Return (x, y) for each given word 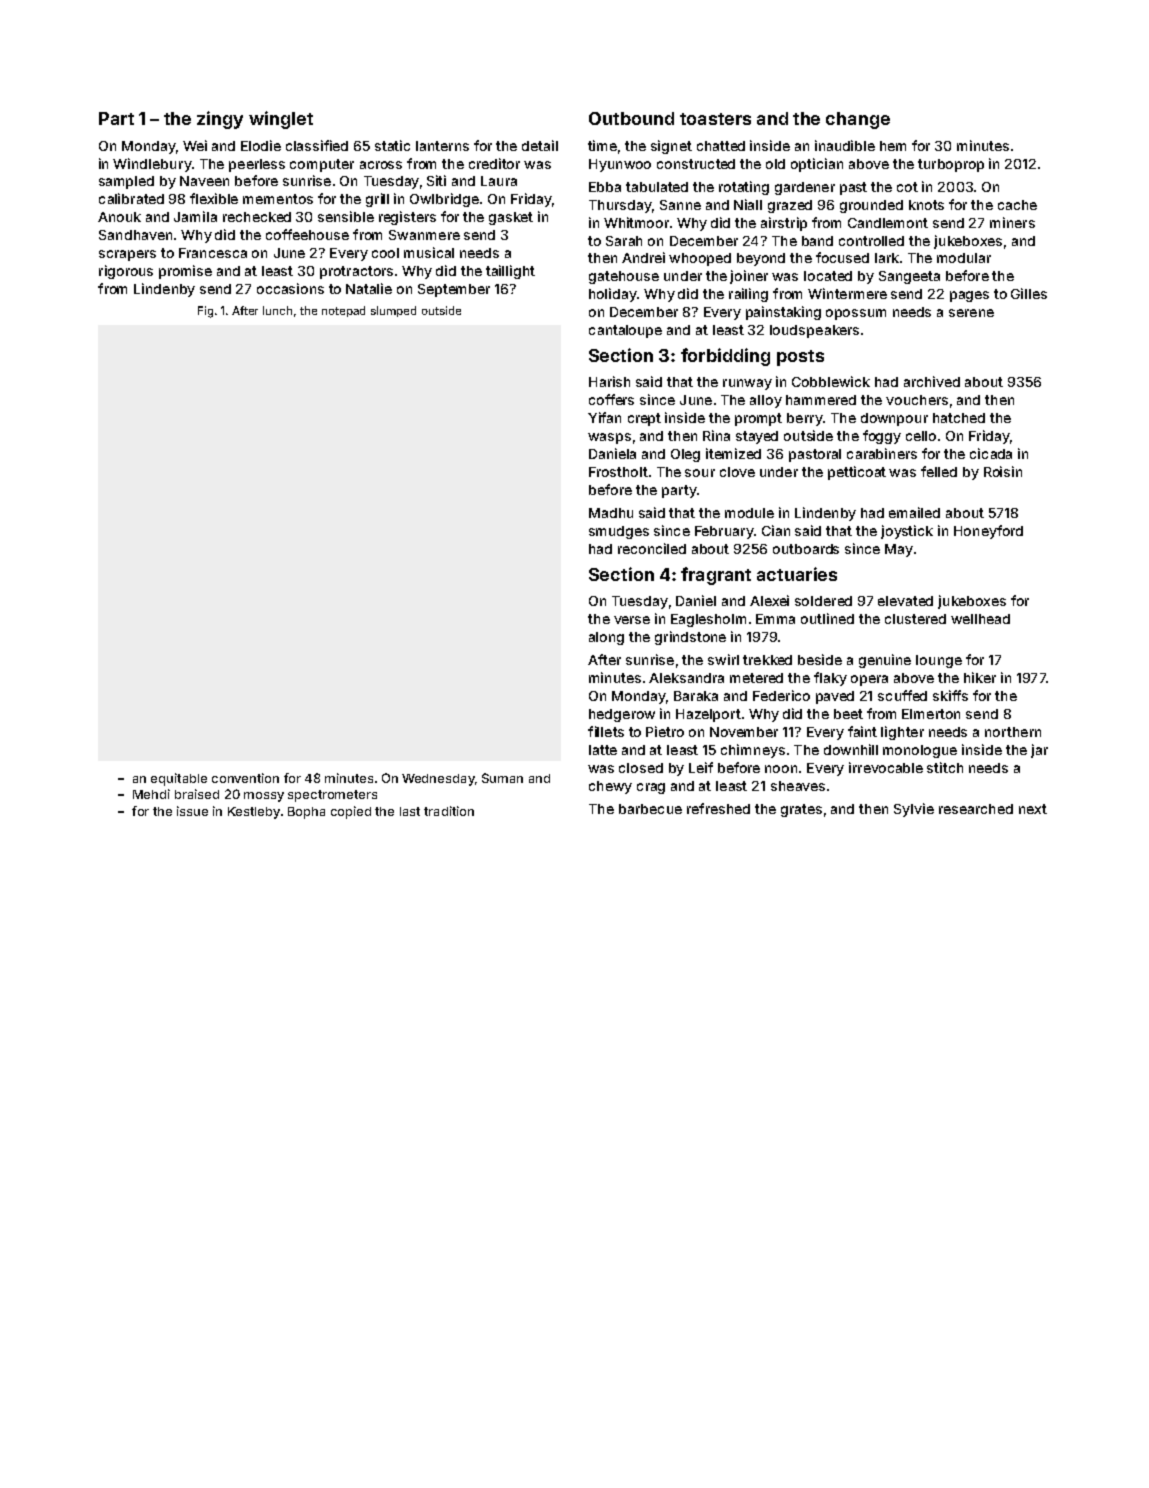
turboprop (951, 165)
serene (971, 313)
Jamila (195, 216)
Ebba (605, 187)
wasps (609, 438)
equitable (179, 779)
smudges (619, 532)
